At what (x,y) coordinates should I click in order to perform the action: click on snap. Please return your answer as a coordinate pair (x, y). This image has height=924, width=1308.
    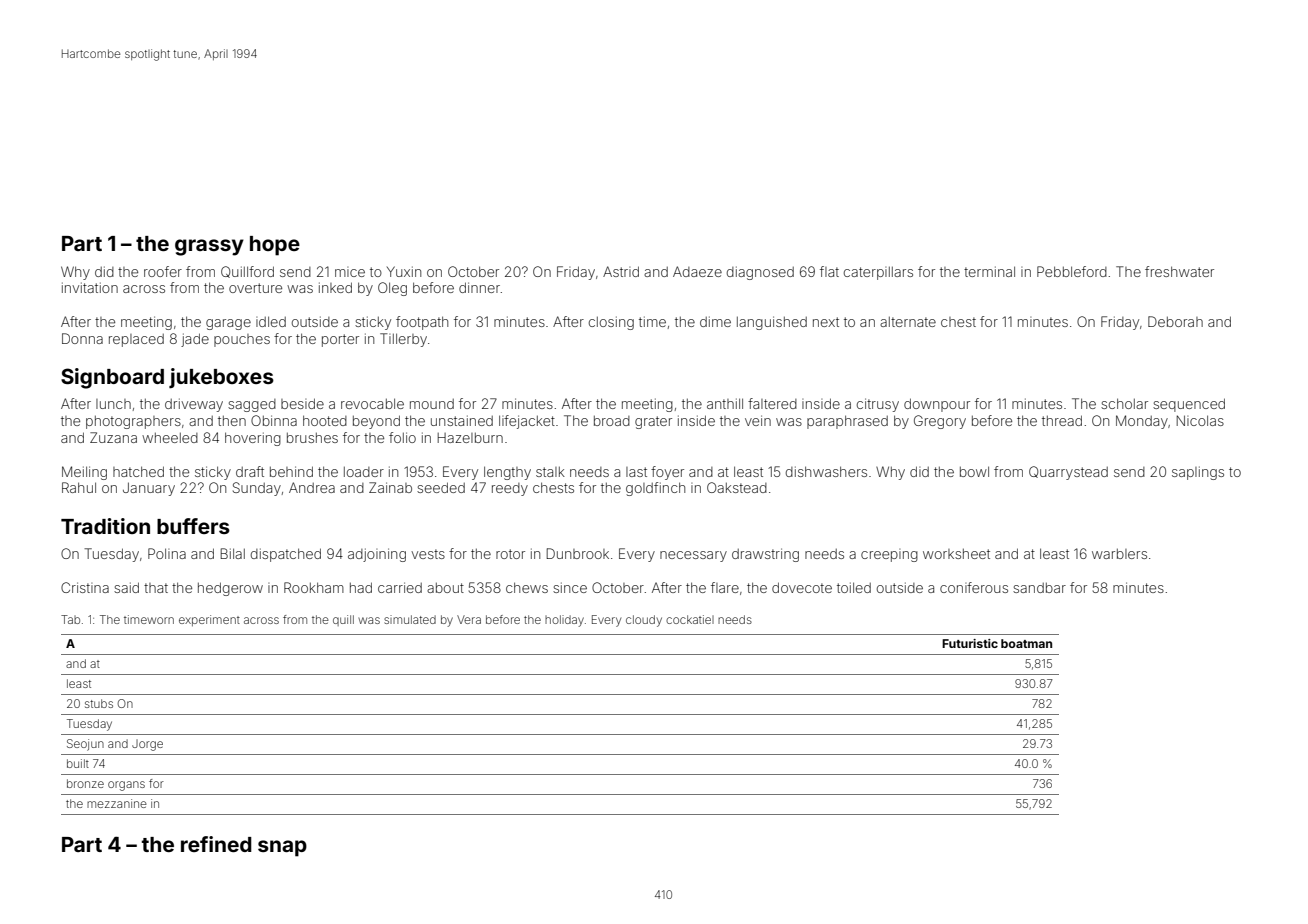
    Looking at the image, I should click on (282, 848).
